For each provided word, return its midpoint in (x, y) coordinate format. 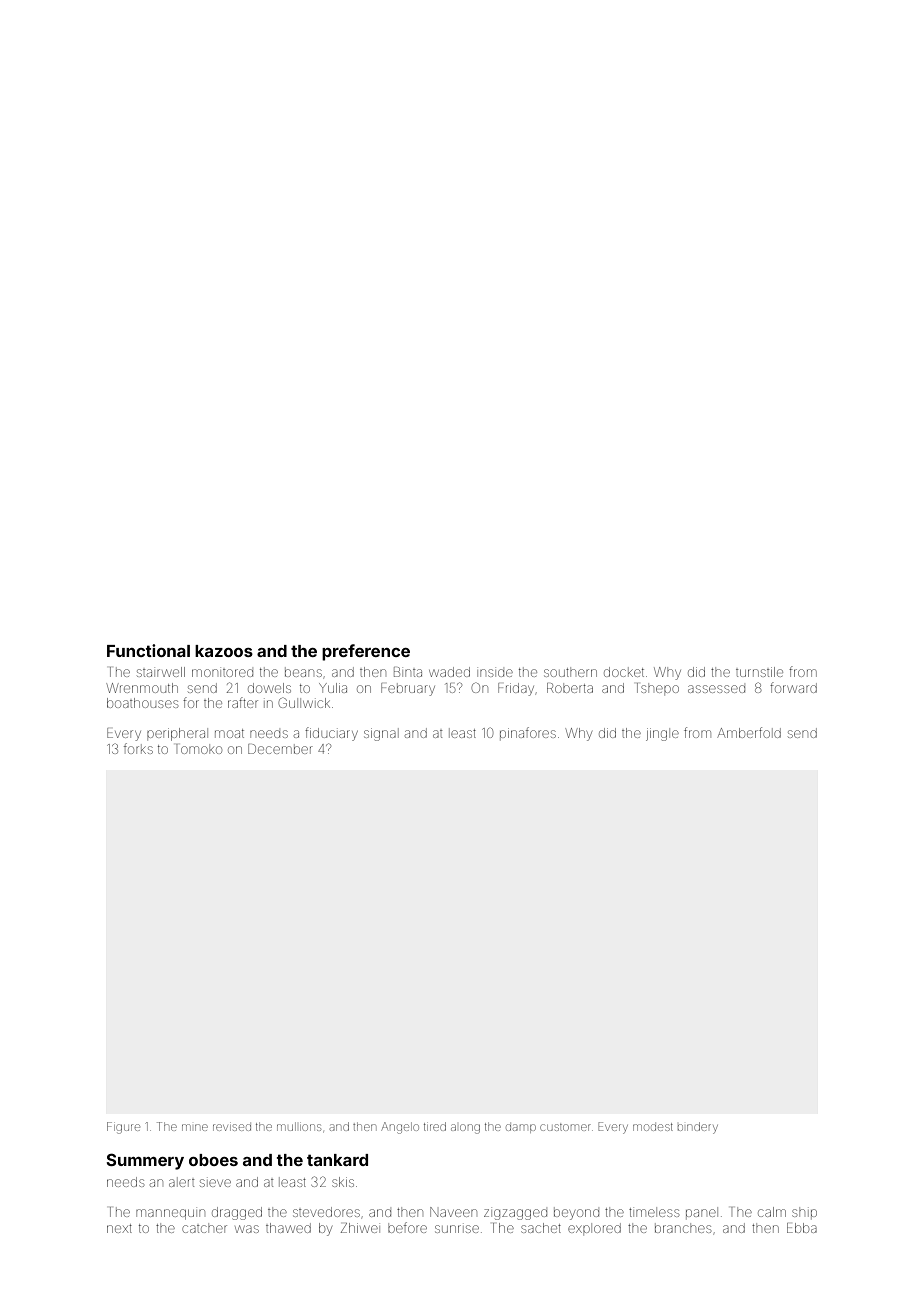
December (280, 749)
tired (435, 1126)
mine (195, 1127)
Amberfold (749, 732)
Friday (516, 689)
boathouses (142, 703)
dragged (237, 1213)
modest (653, 1127)
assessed (716, 689)
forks (138, 748)
